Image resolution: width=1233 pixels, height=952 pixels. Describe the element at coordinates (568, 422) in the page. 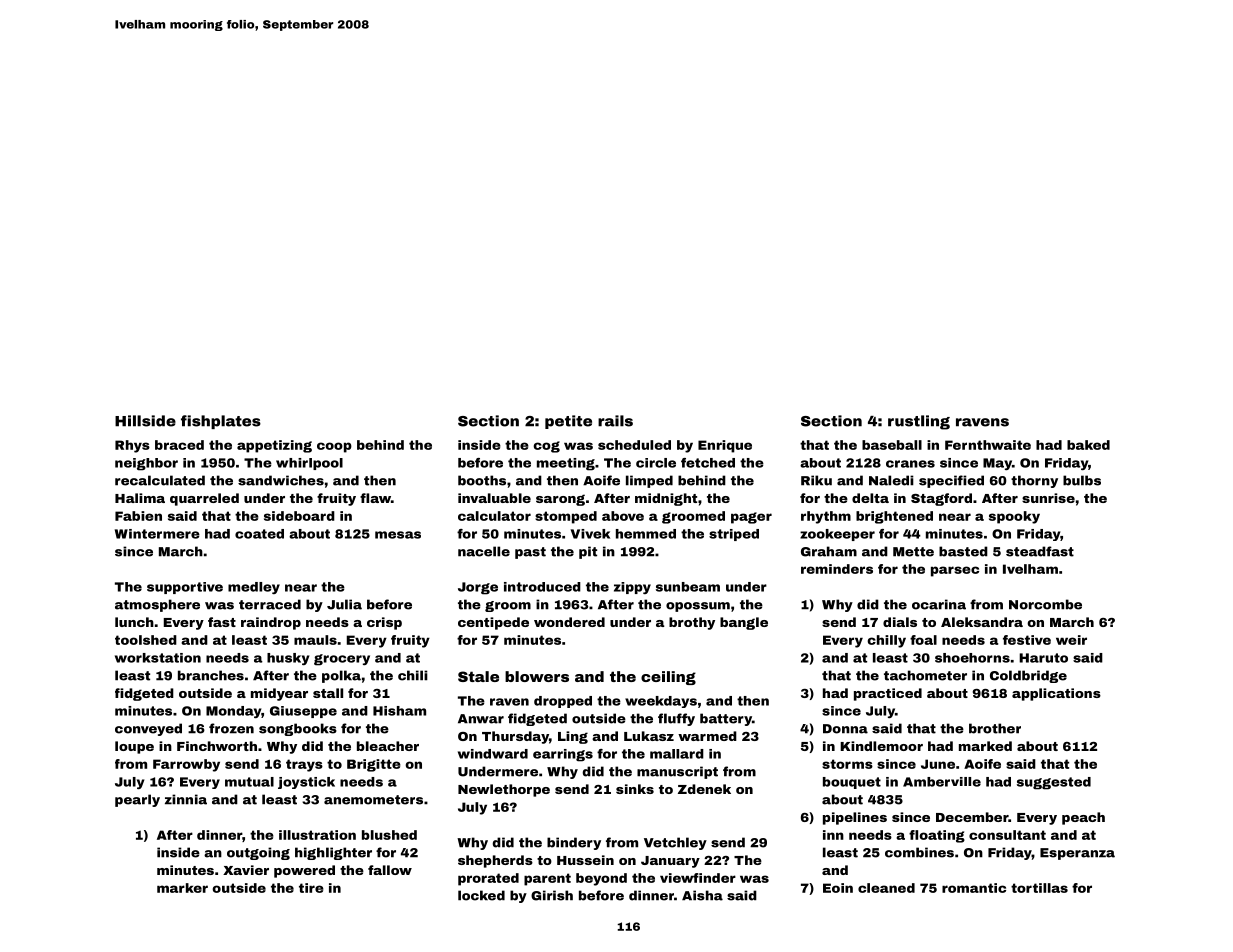

I see `petite` at that location.
